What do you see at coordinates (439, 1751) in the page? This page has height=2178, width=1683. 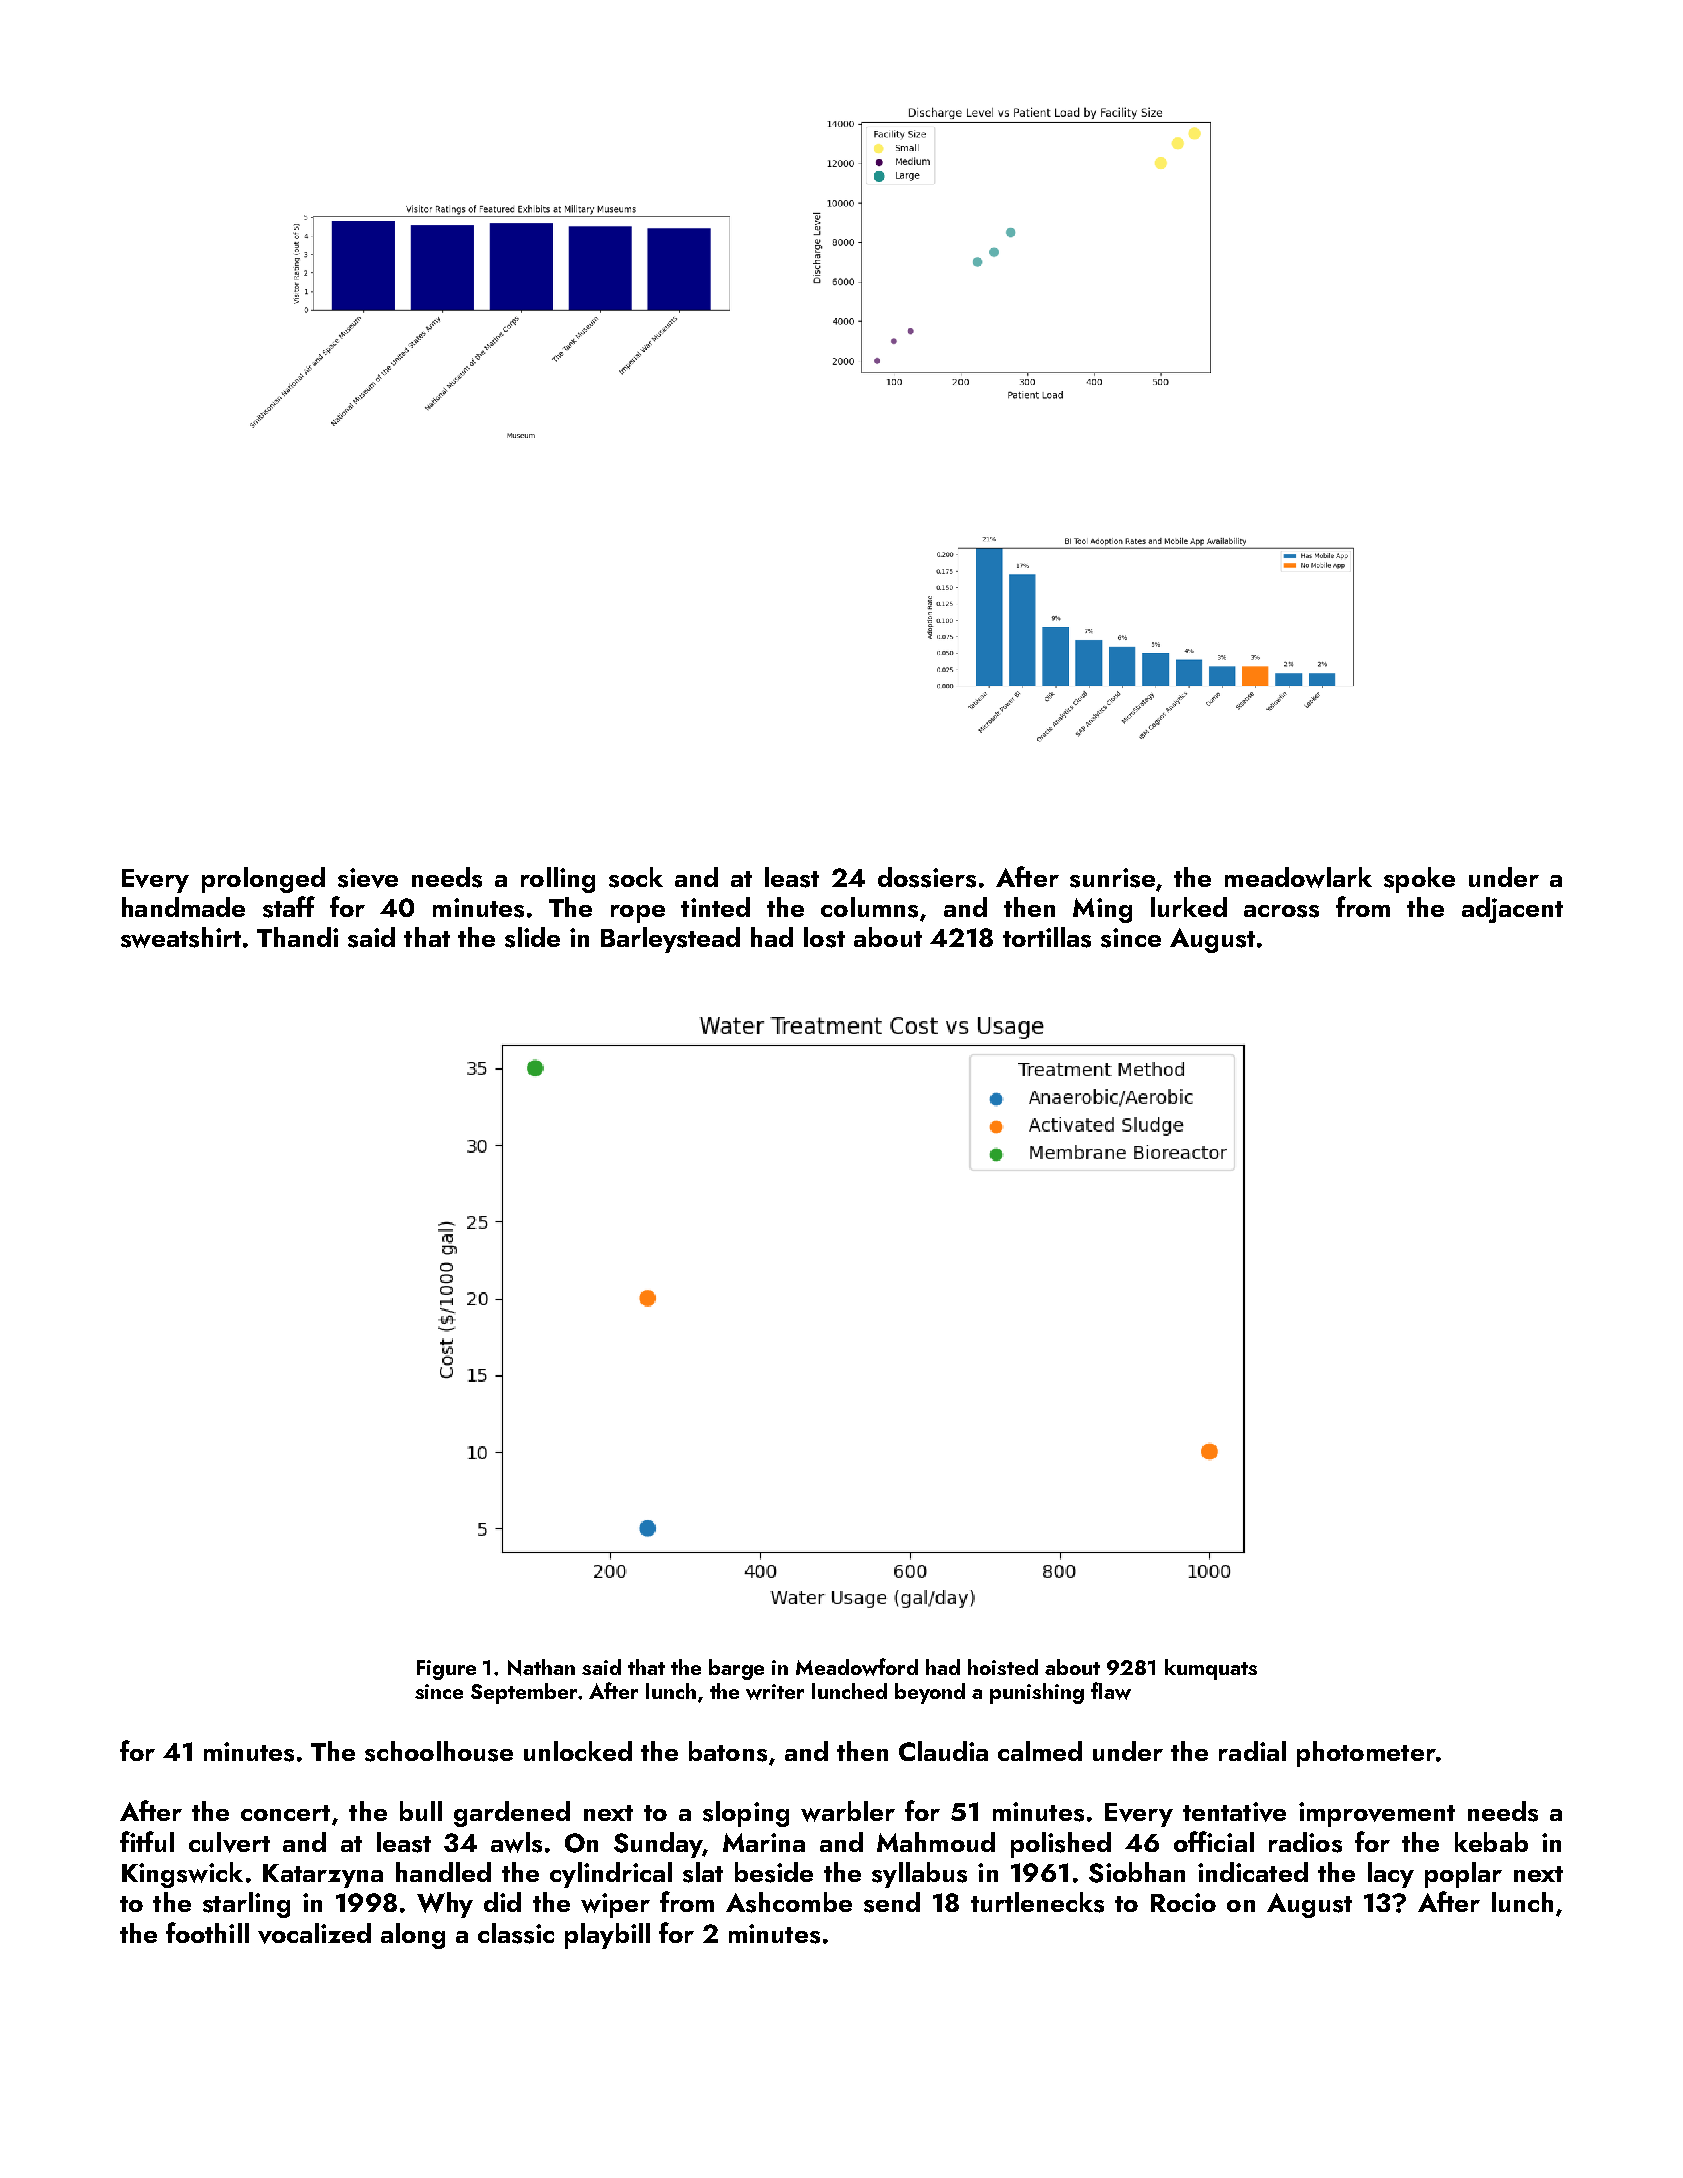 I see `schoolhouse` at bounding box center [439, 1751].
